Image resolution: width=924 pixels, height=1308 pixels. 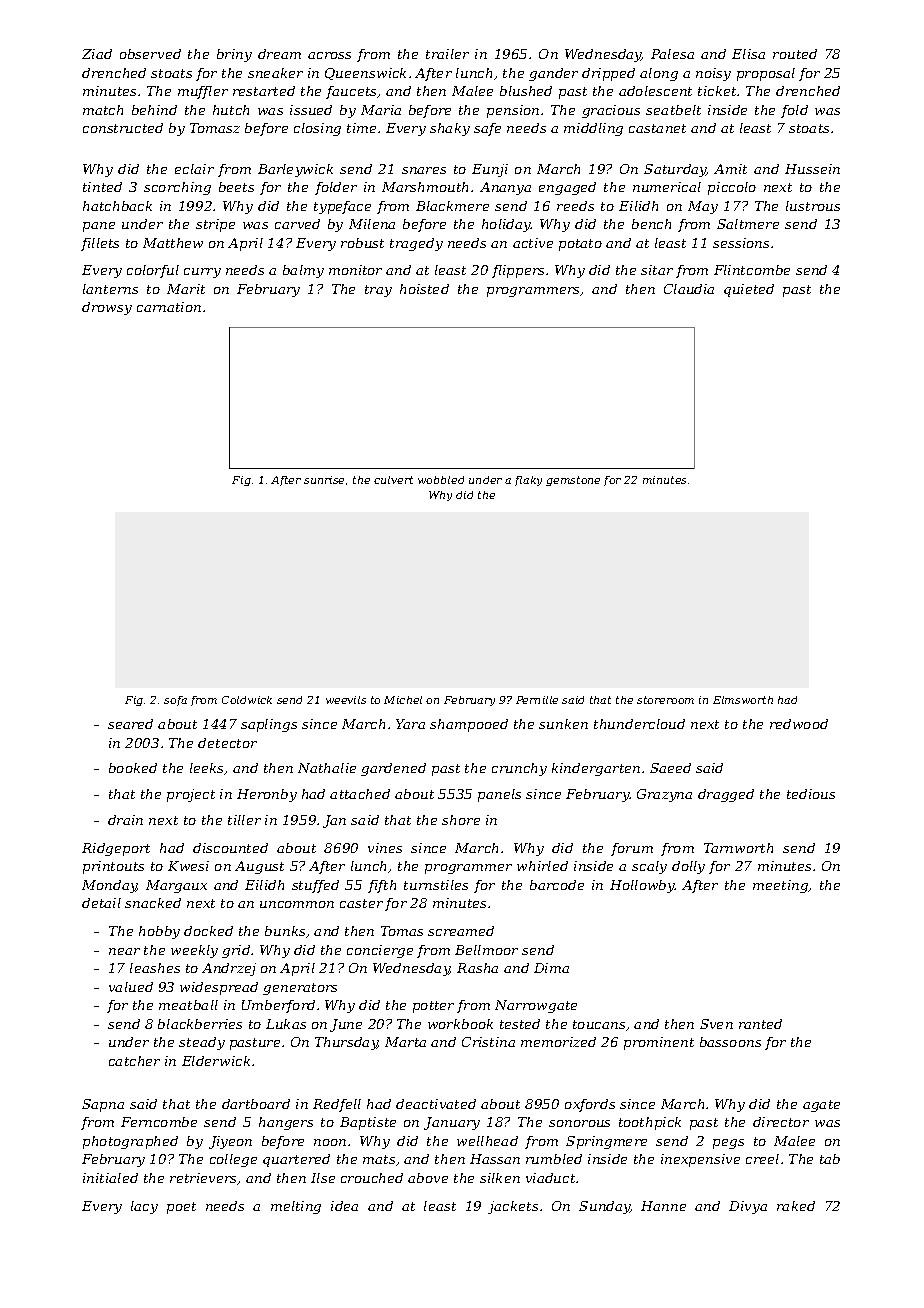 What do you see at coordinates (175, 701) in the screenshot?
I see `sofa` at bounding box center [175, 701].
